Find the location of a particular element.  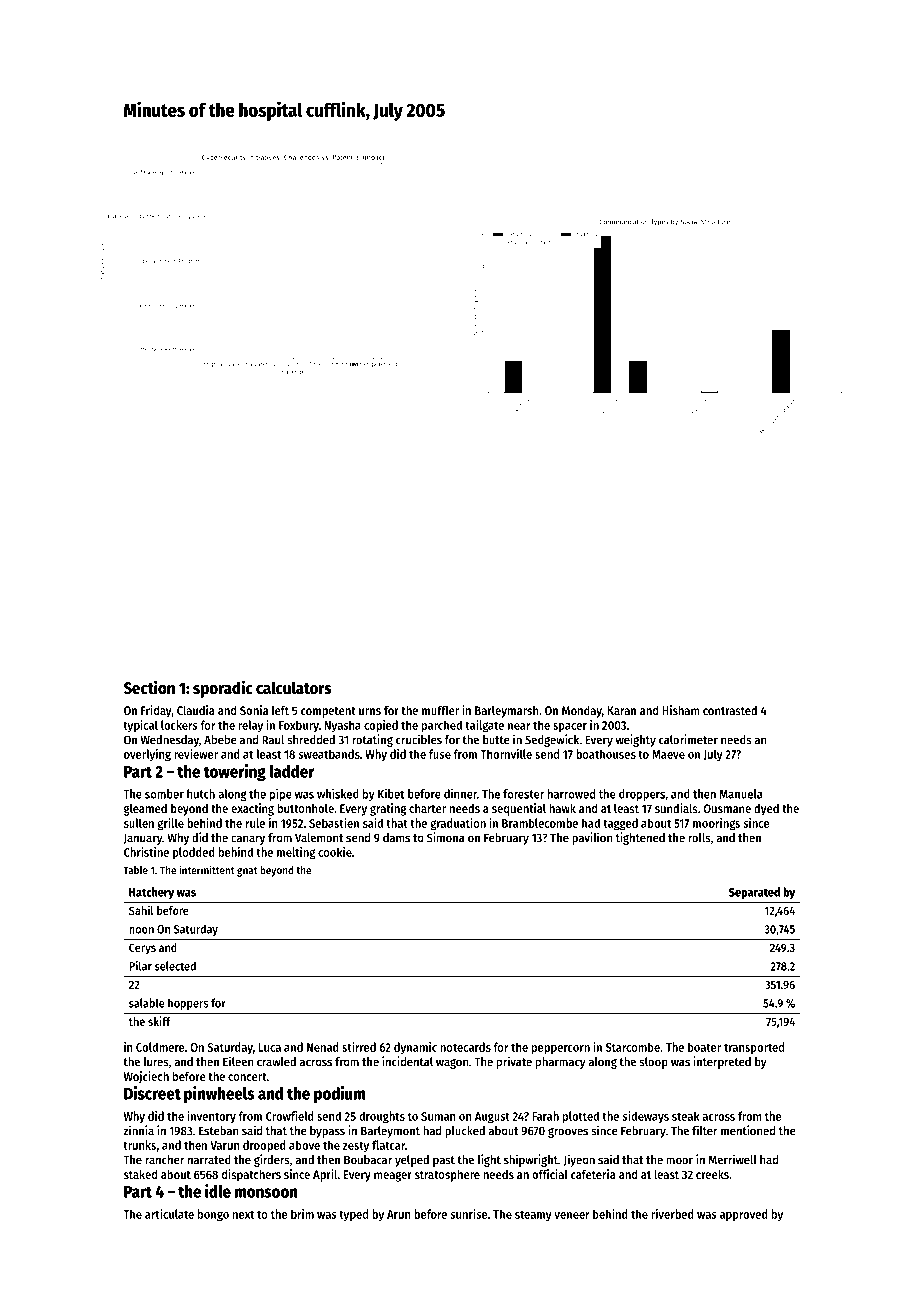

past is located at coordinates (444, 1161).
